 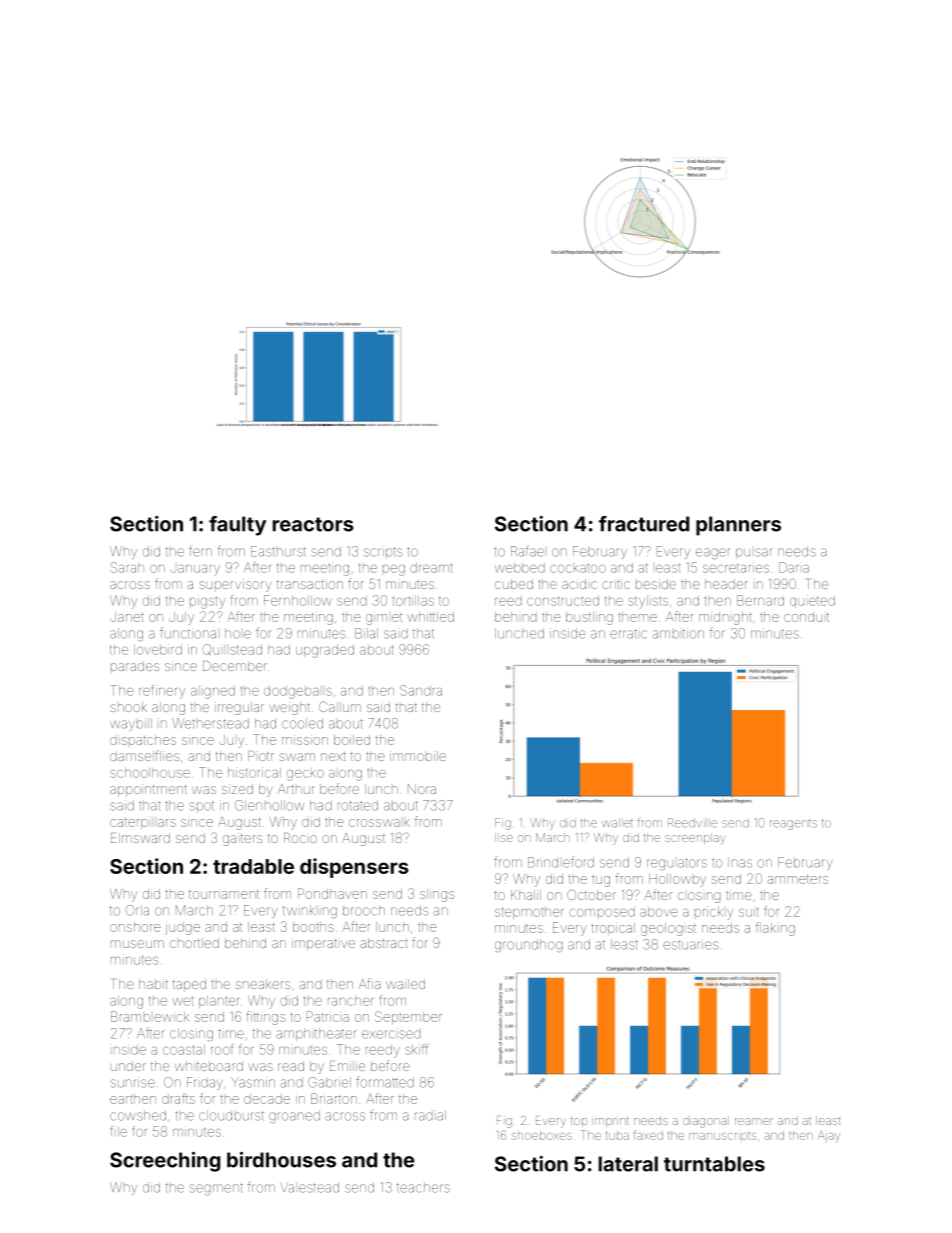 What do you see at coordinates (578, 568) in the page?
I see `cockatoo` at bounding box center [578, 568].
